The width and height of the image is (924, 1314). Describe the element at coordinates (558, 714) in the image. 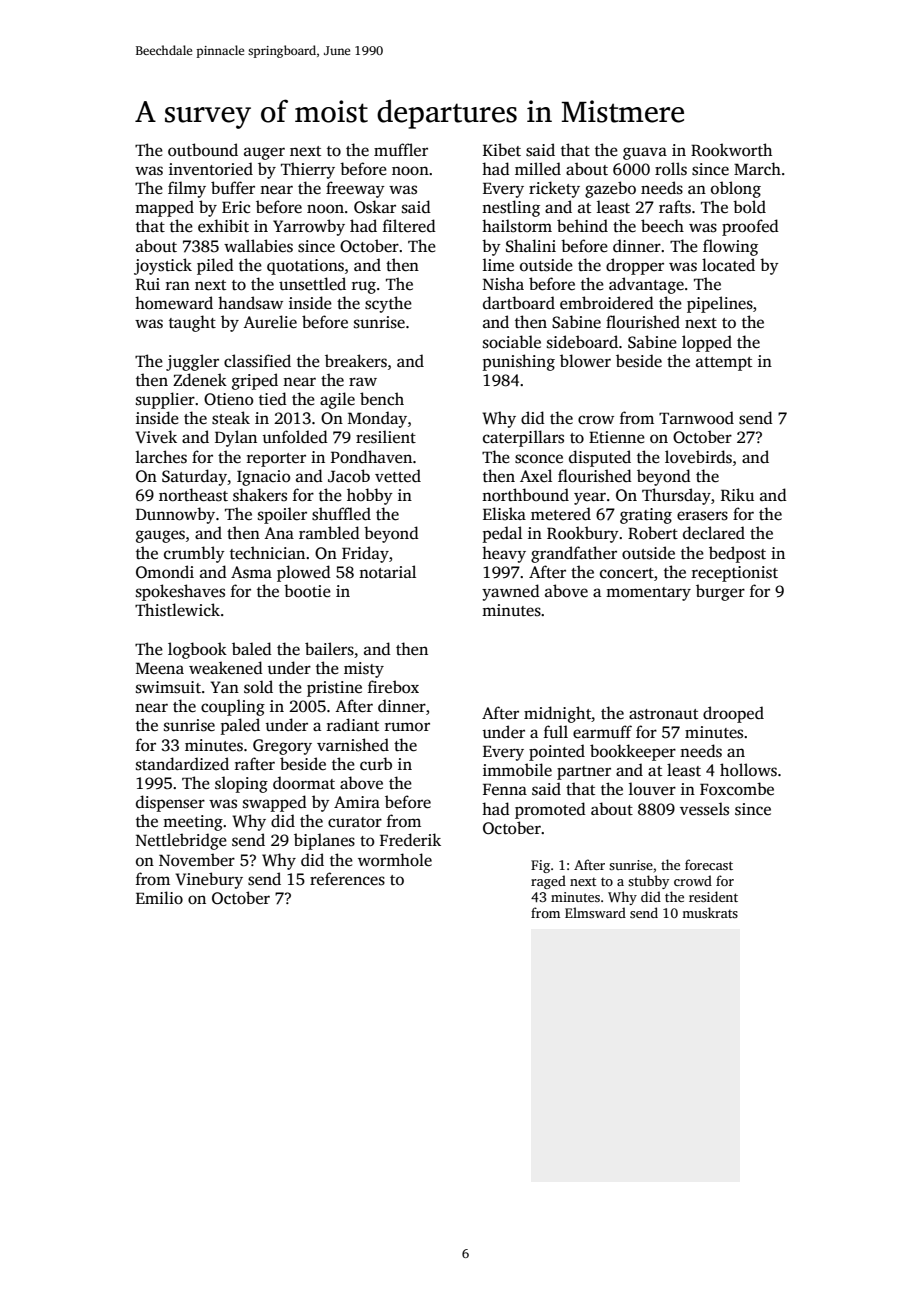

I see `midnight` at that location.
